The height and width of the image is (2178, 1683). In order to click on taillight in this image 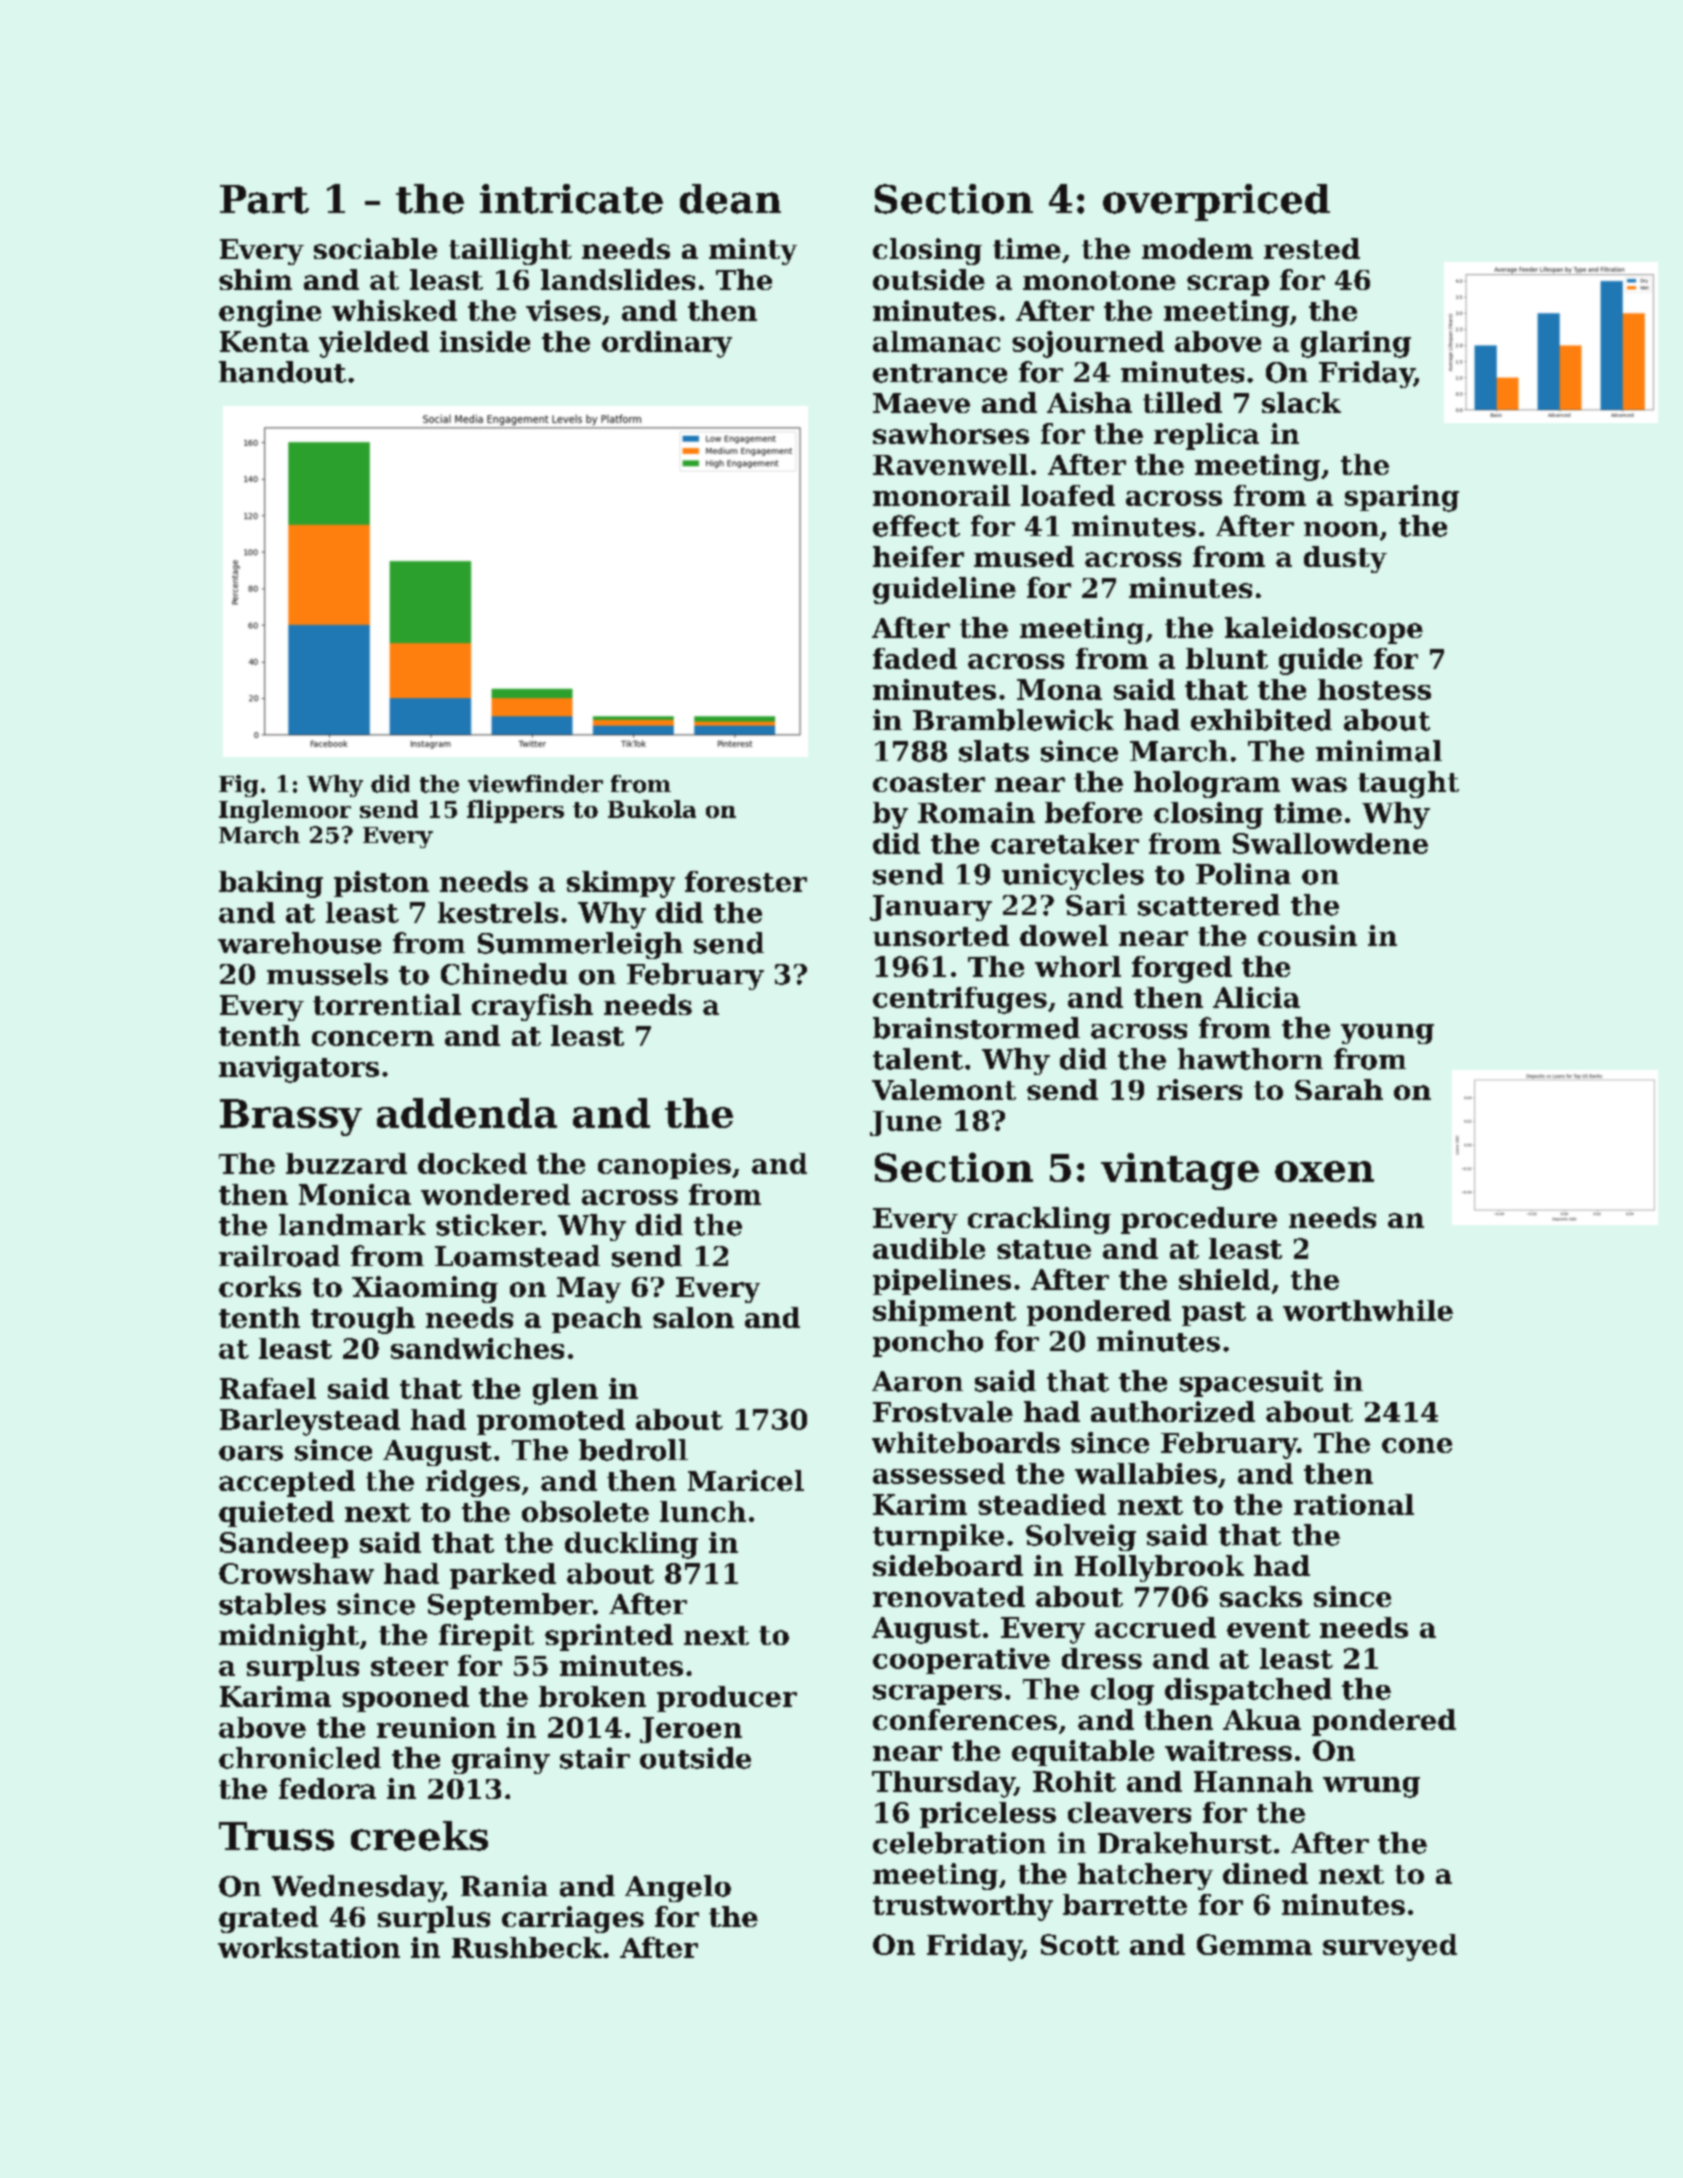, I will do `click(510, 251)`.
